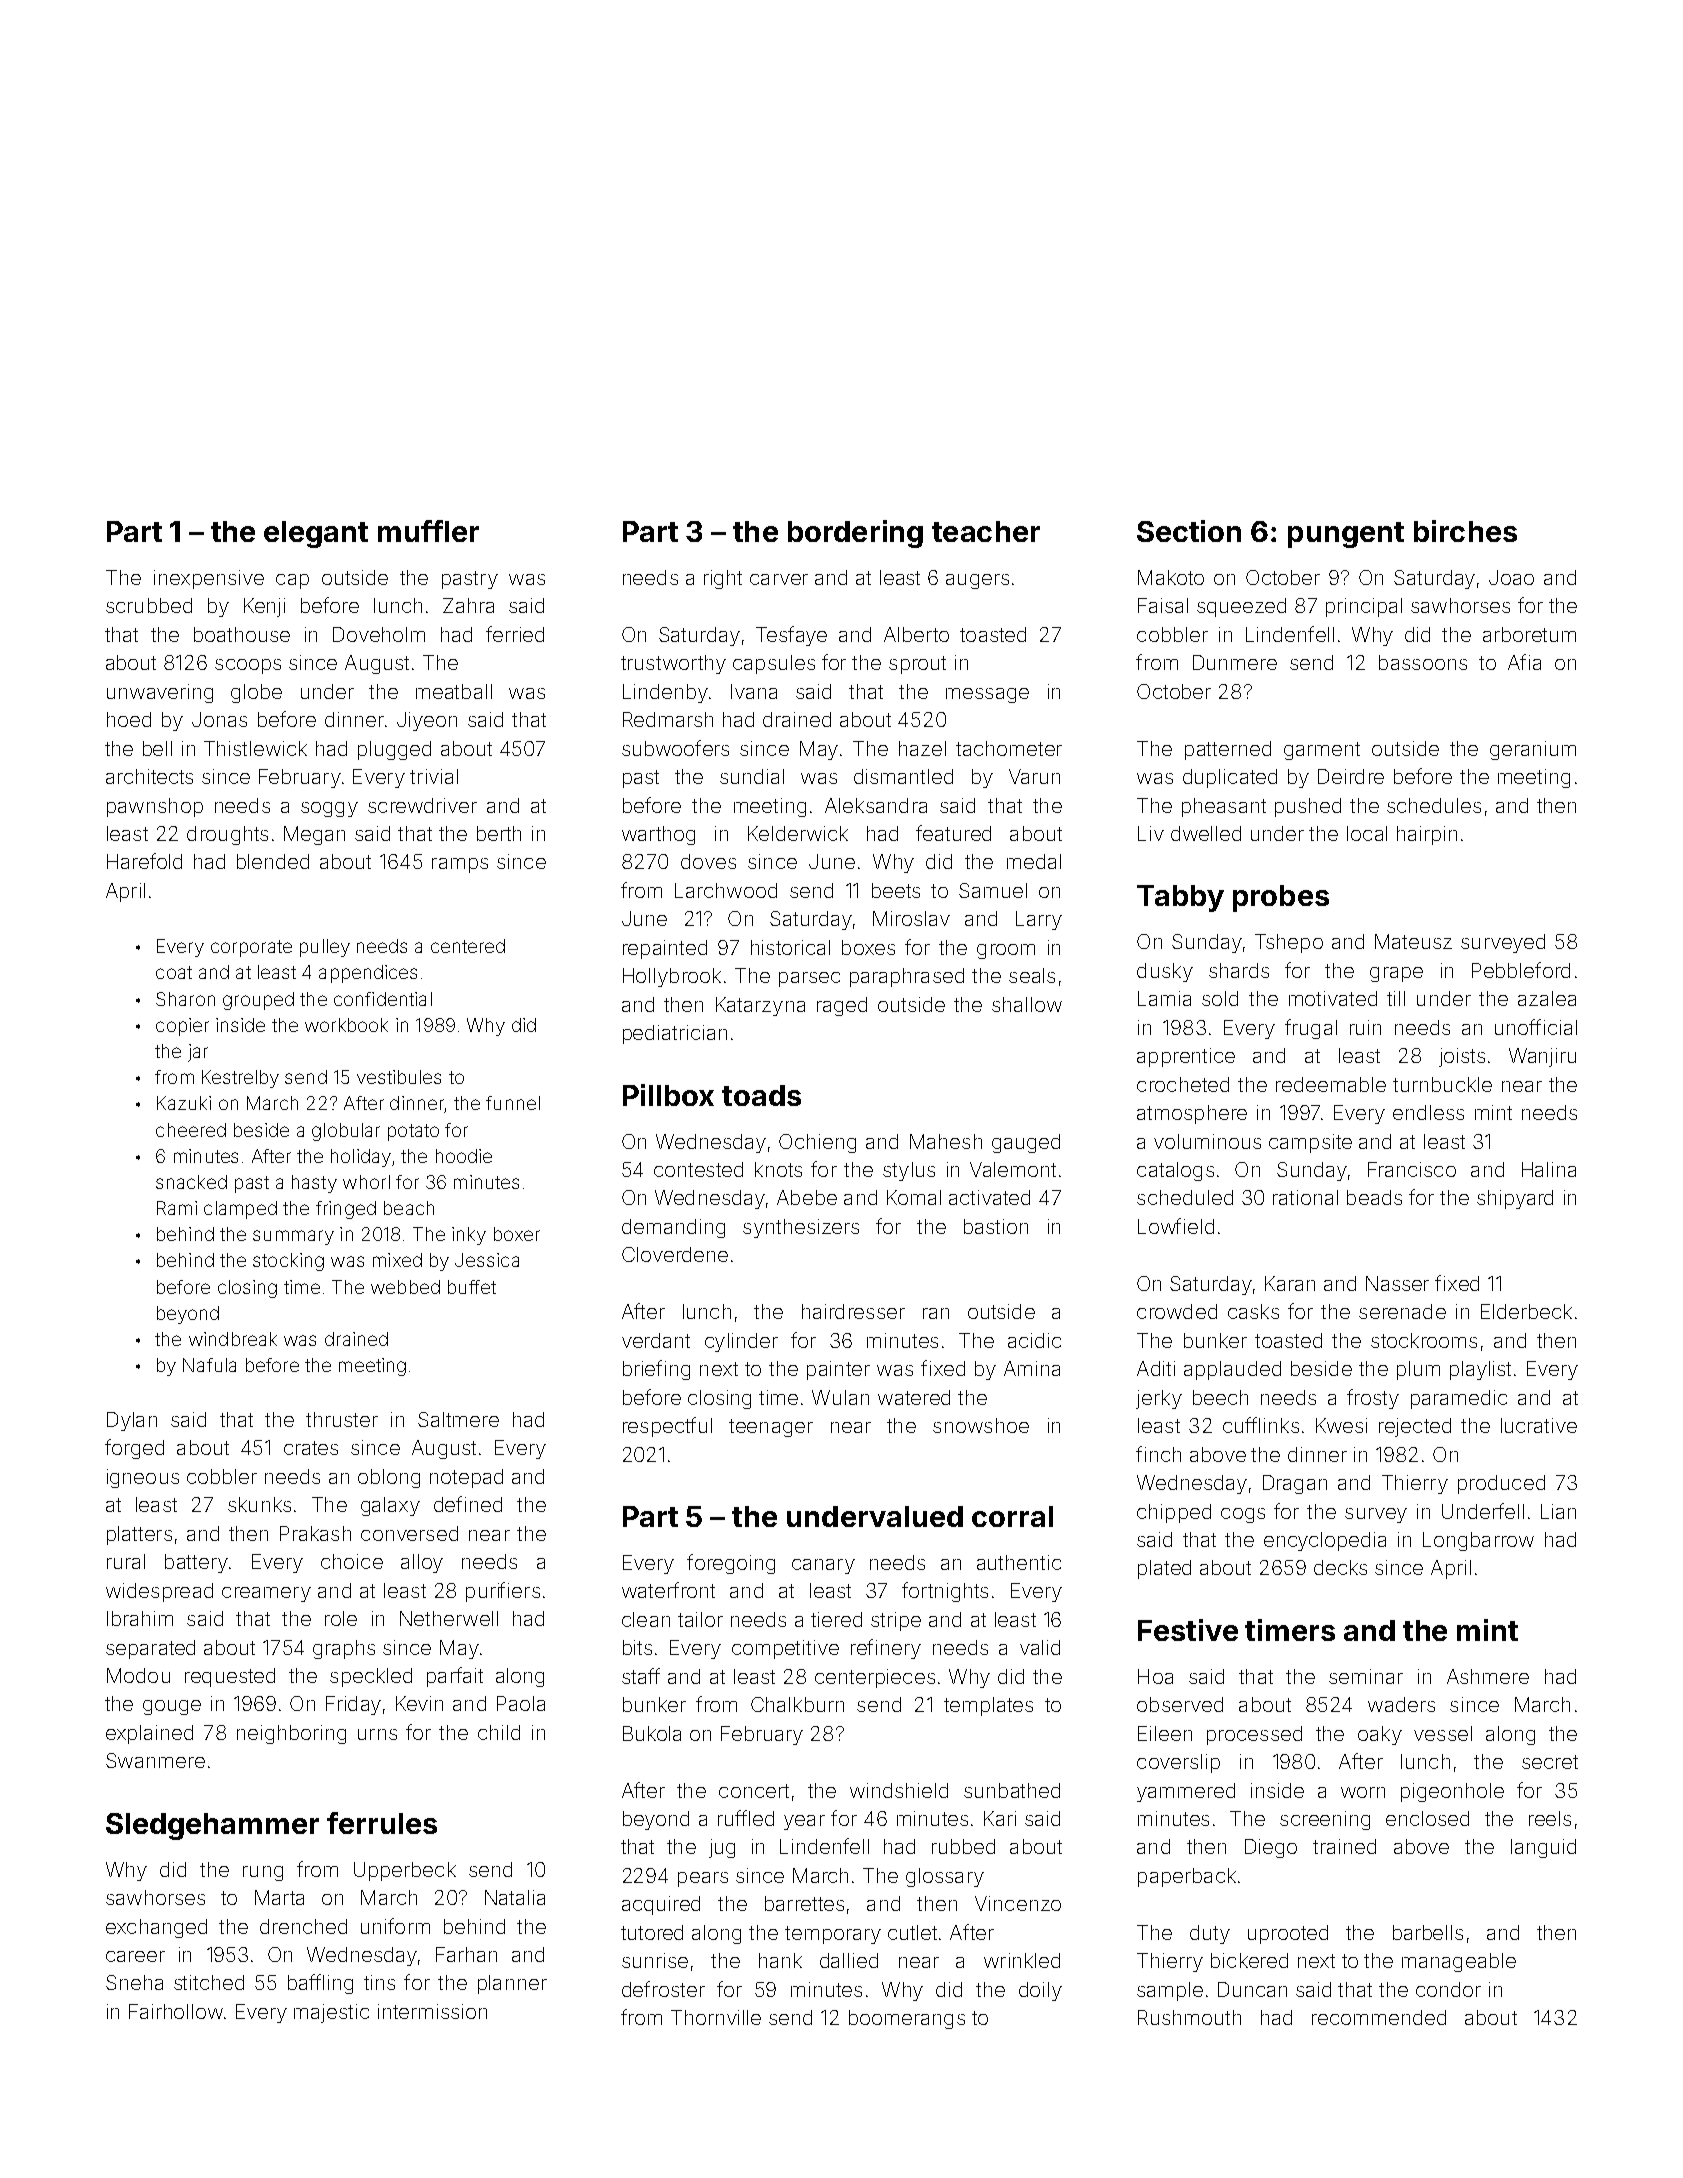  What do you see at coordinates (1465, 531) in the screenshot?
I see `birches` at bounding box center [1465, 531].
